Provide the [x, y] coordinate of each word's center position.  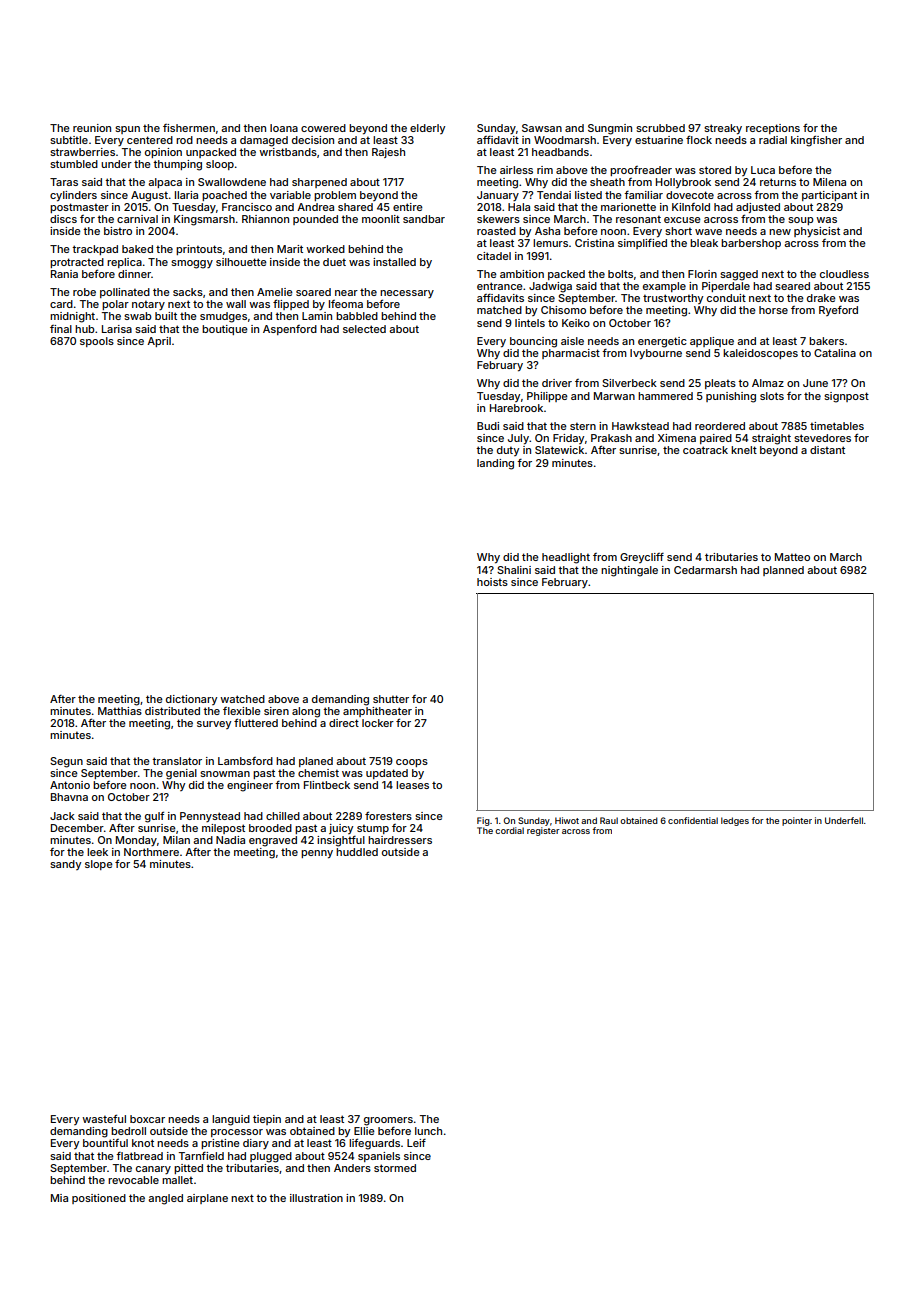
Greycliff [642, 558]
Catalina [835, 353]
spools [97, 342]
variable [290, 195]
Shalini [514, 570]
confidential [693, 820]
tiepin [267, 1120]
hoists [492, 582]
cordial [509, 830]
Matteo [792, 557]
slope [99, 865]
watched [242, 699]
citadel [494, 256]
